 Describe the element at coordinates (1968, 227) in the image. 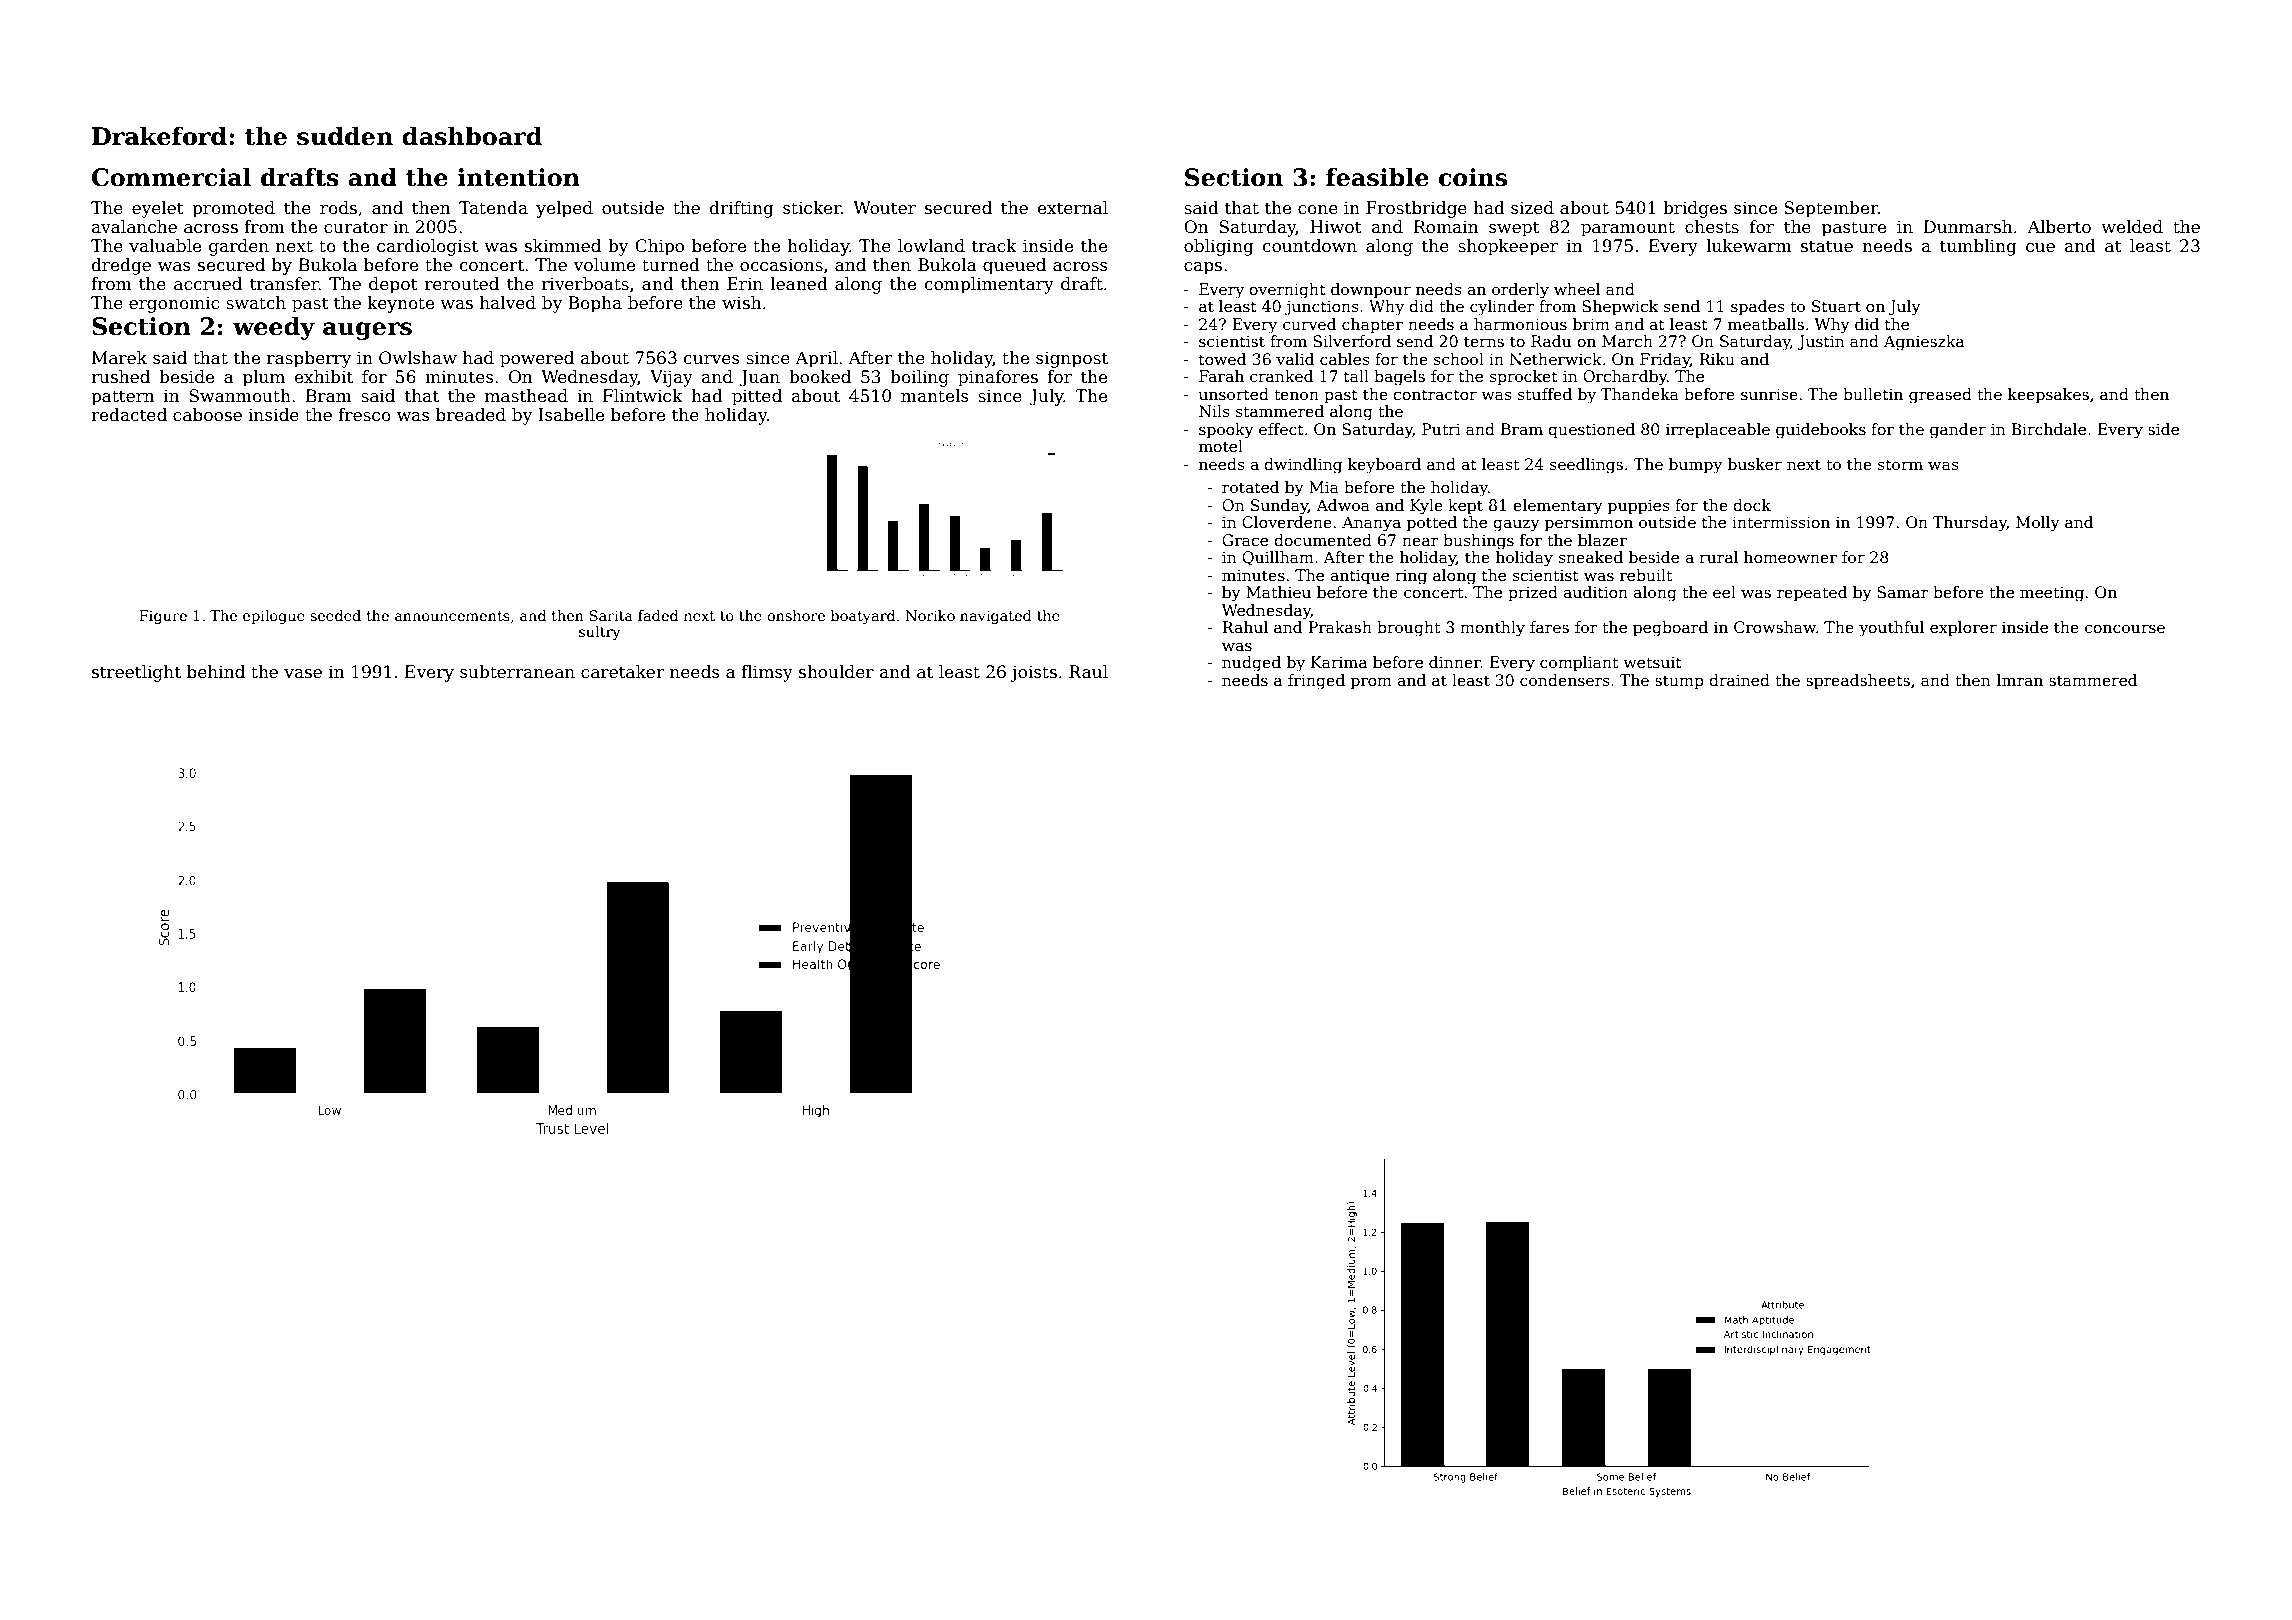

I see `Dunmarsh` at that location.
